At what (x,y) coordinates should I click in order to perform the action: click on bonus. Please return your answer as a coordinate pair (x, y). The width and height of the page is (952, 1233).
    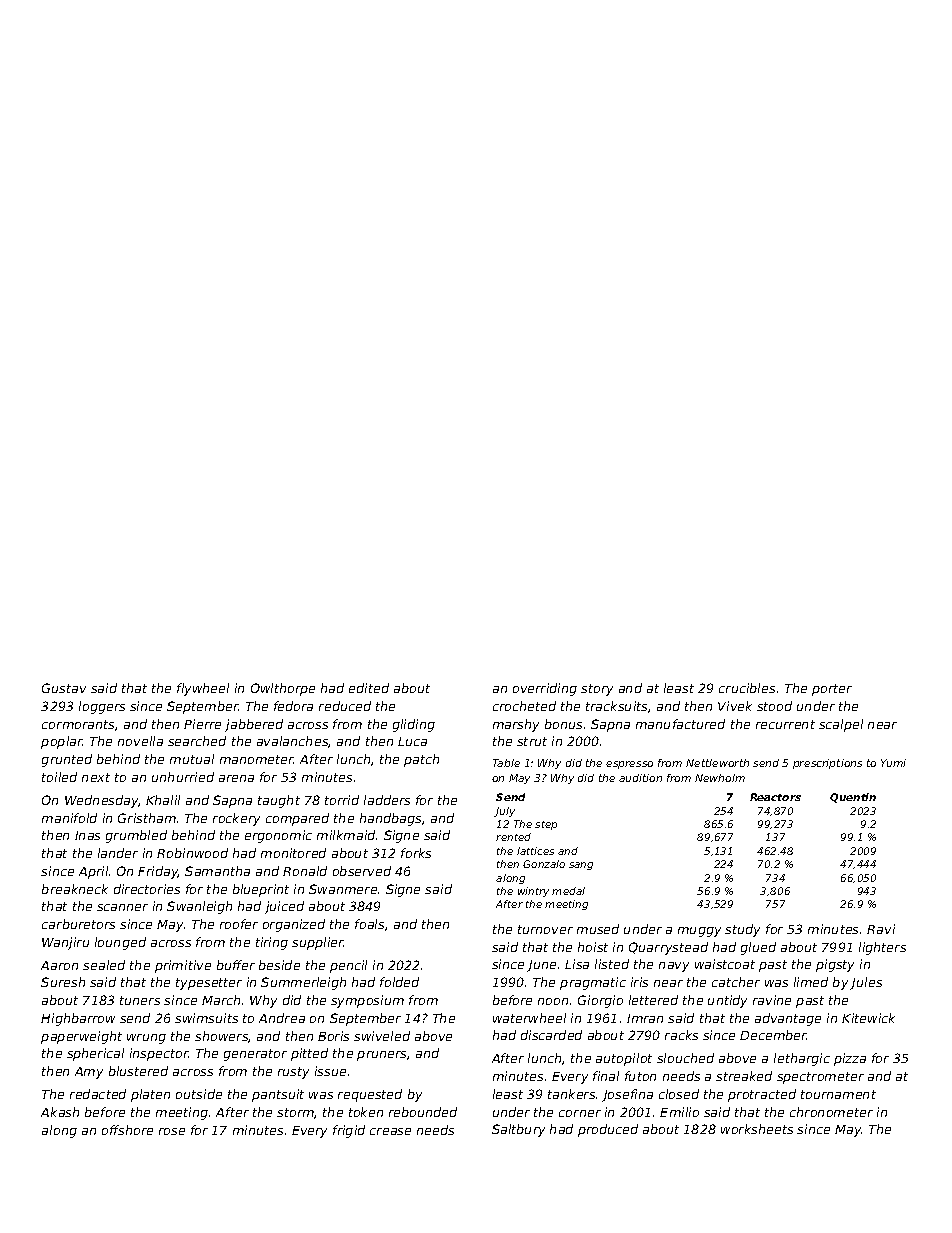
    Looking at the image, I should click on (563, 724).
